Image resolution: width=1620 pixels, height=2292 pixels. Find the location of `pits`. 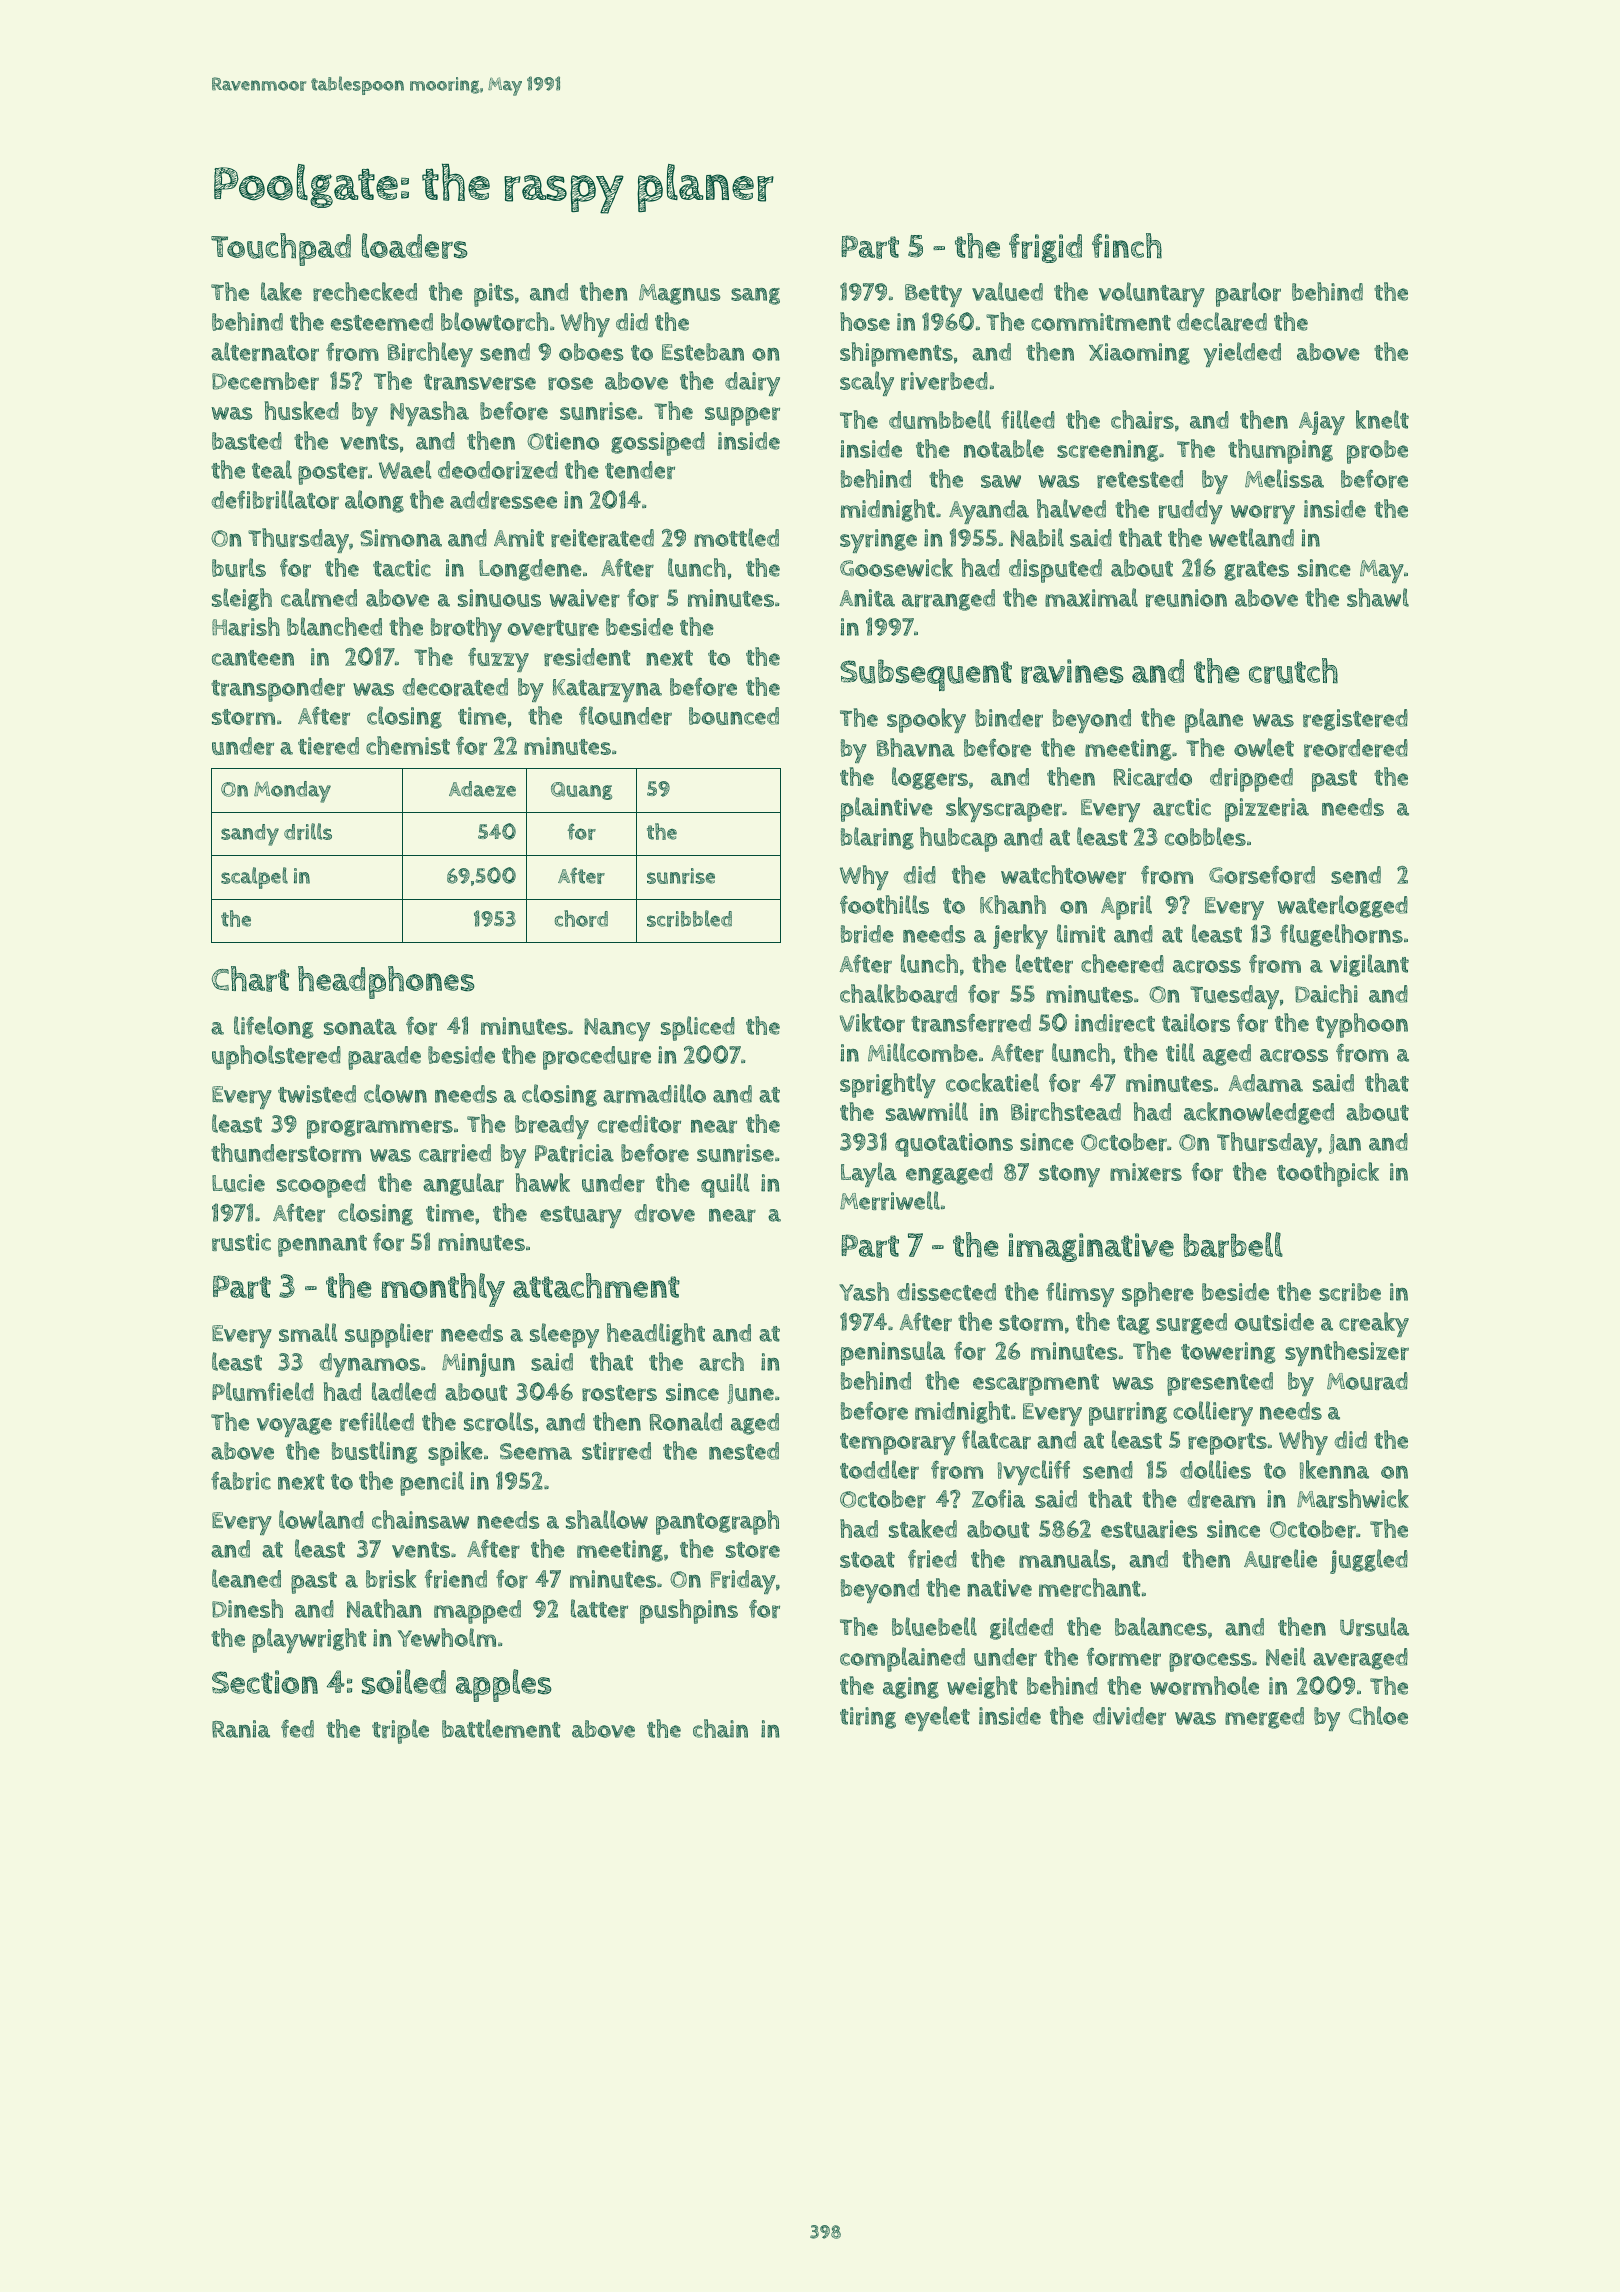

pits is located at coordinates (494, 295).
